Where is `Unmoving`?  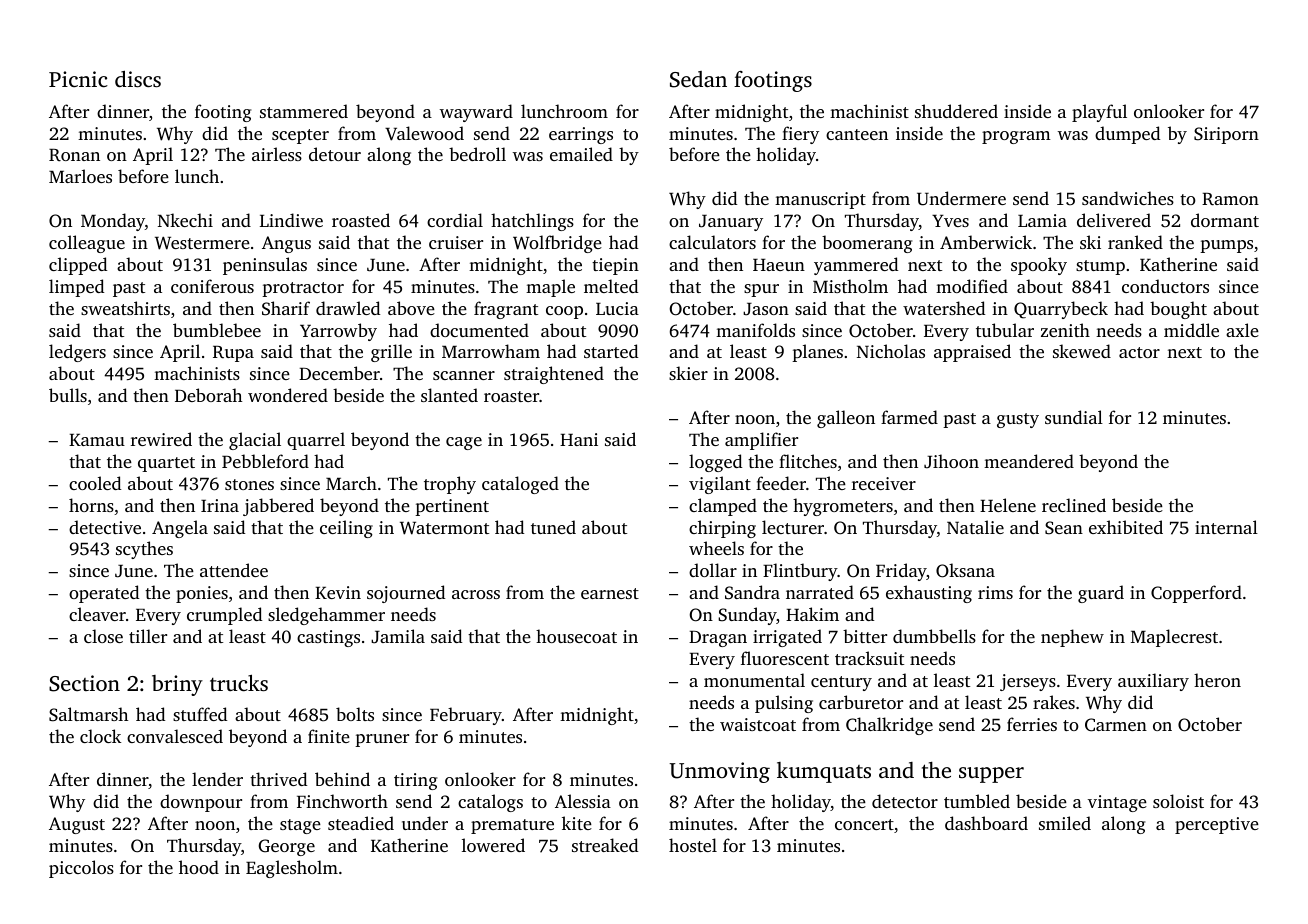 Unmoving is located at coordinates (719, 772).
